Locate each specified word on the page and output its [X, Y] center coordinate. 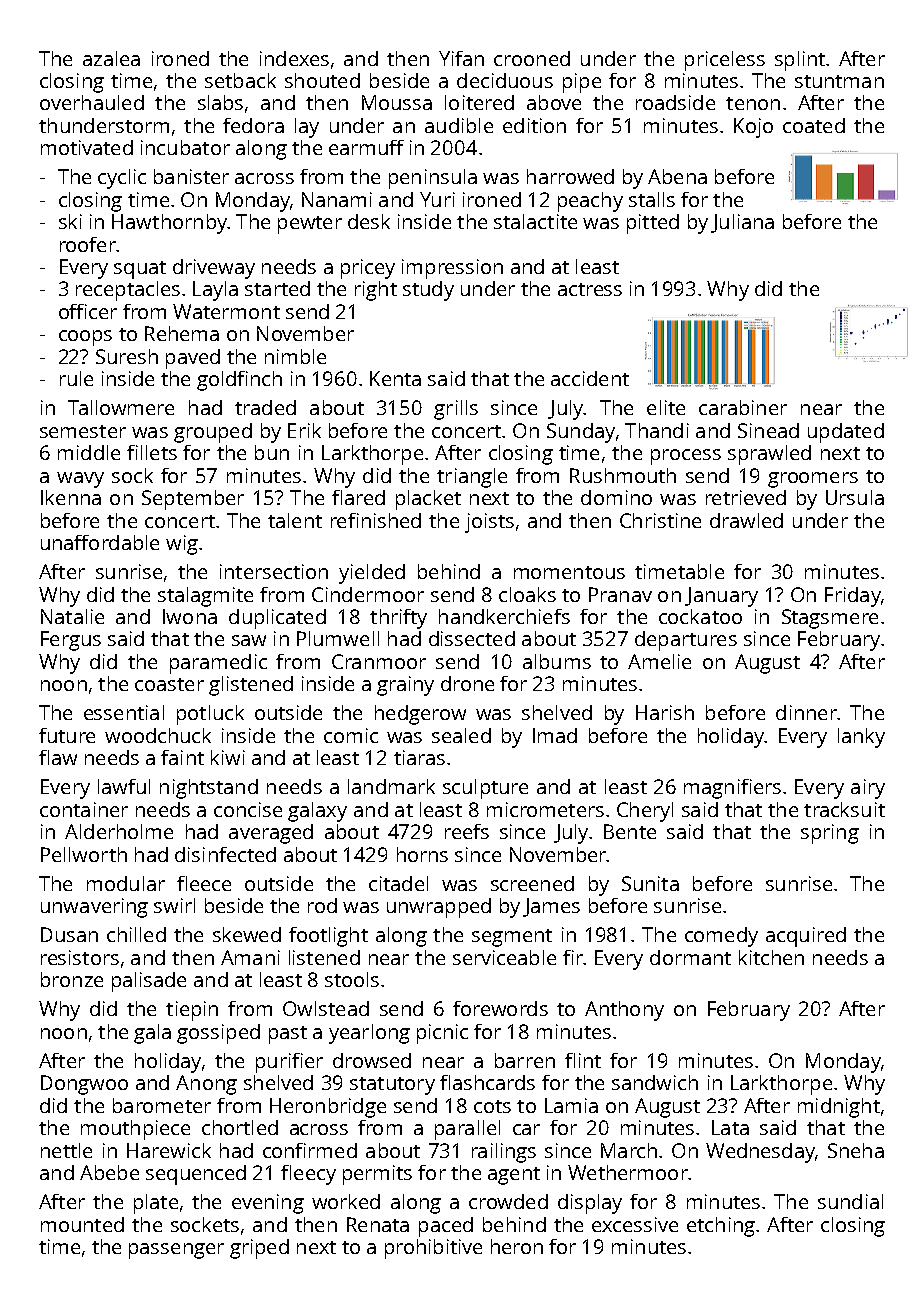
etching [721, 1227]
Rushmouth [623, 475]
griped [259, 1249]
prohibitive [433, 1249]
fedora [253, 125]
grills [456, 410]
